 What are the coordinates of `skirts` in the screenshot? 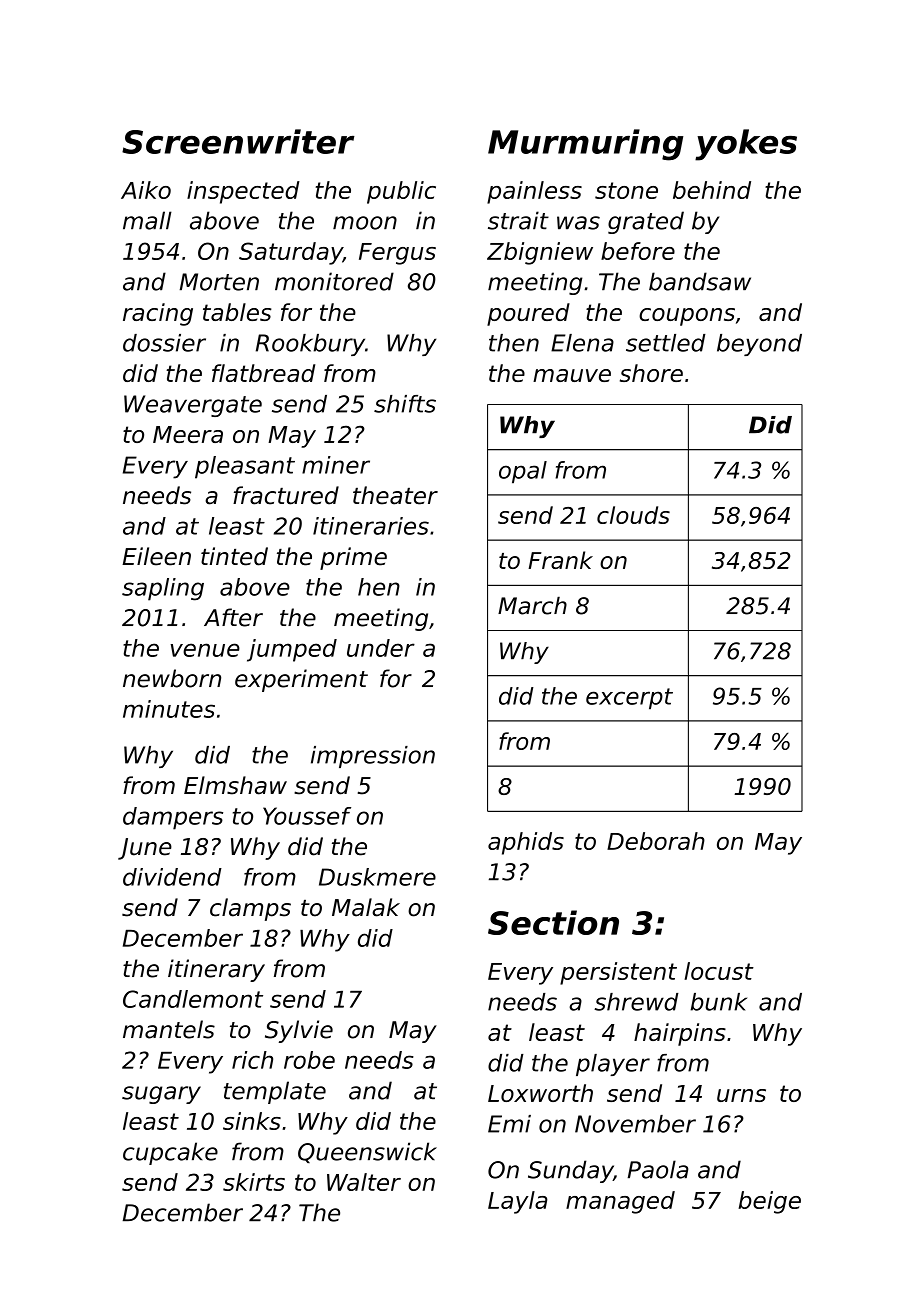 It's located at (254, 1182).
